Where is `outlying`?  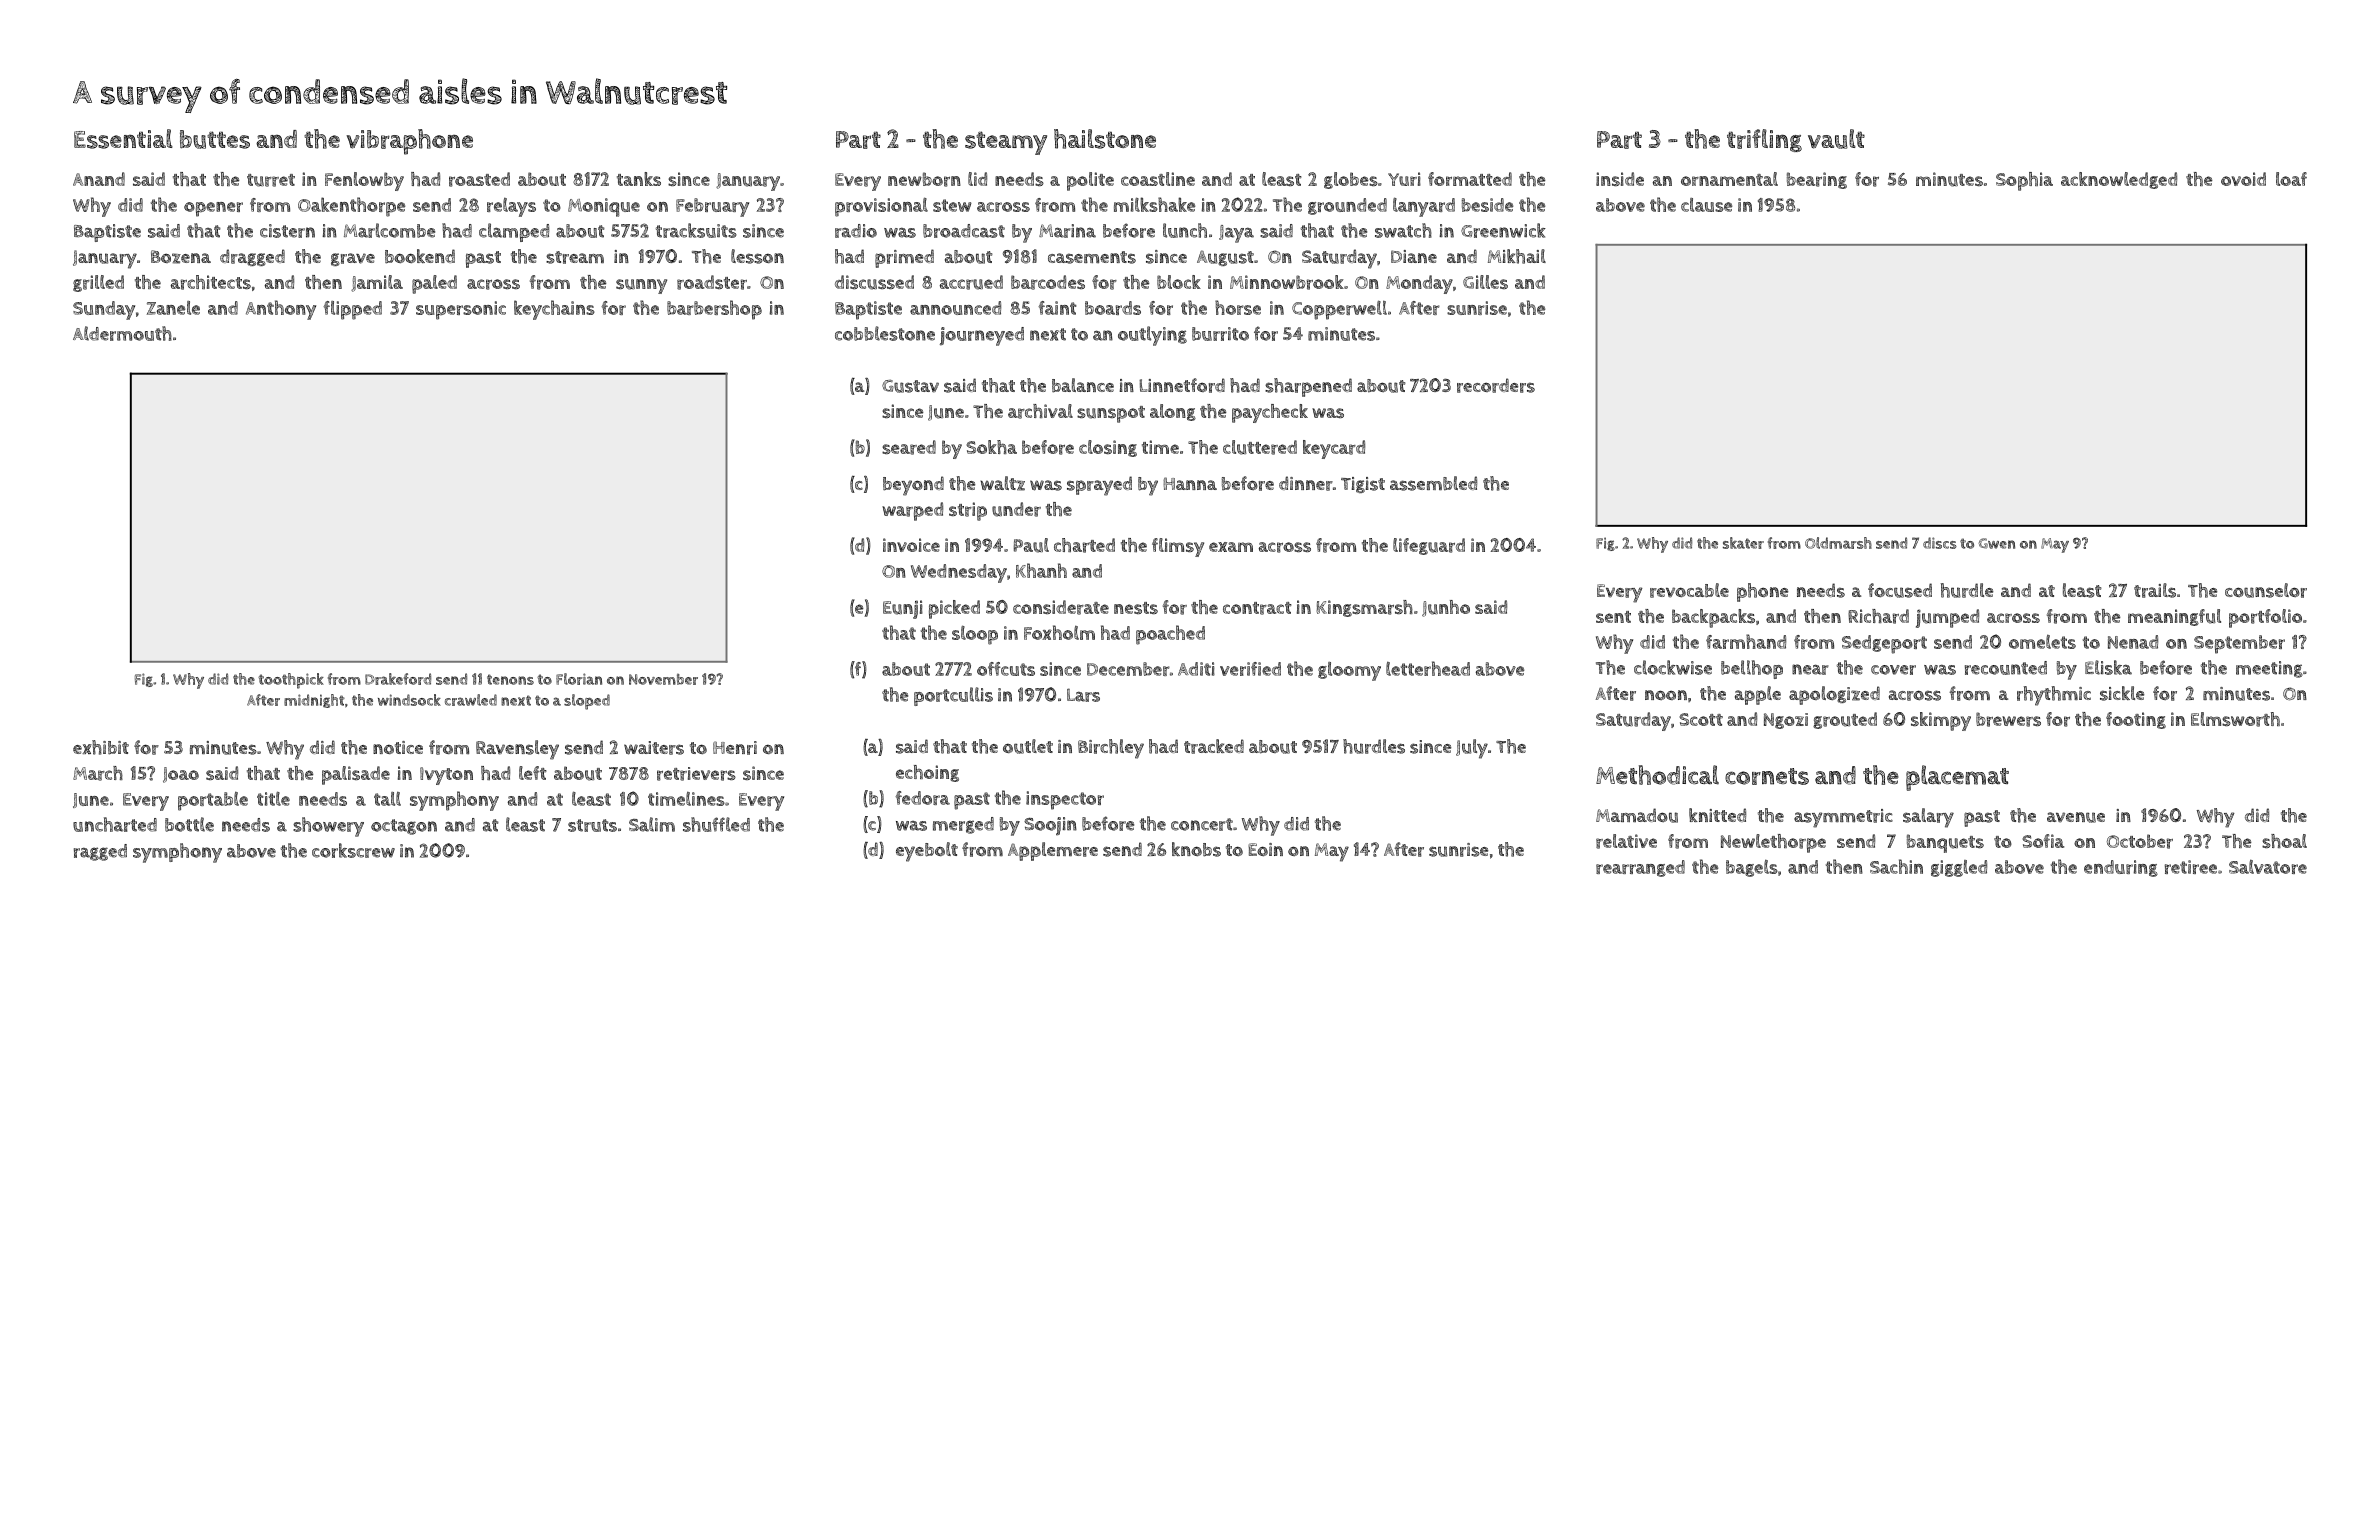
outlying is located at coordinates (1152, 336).
